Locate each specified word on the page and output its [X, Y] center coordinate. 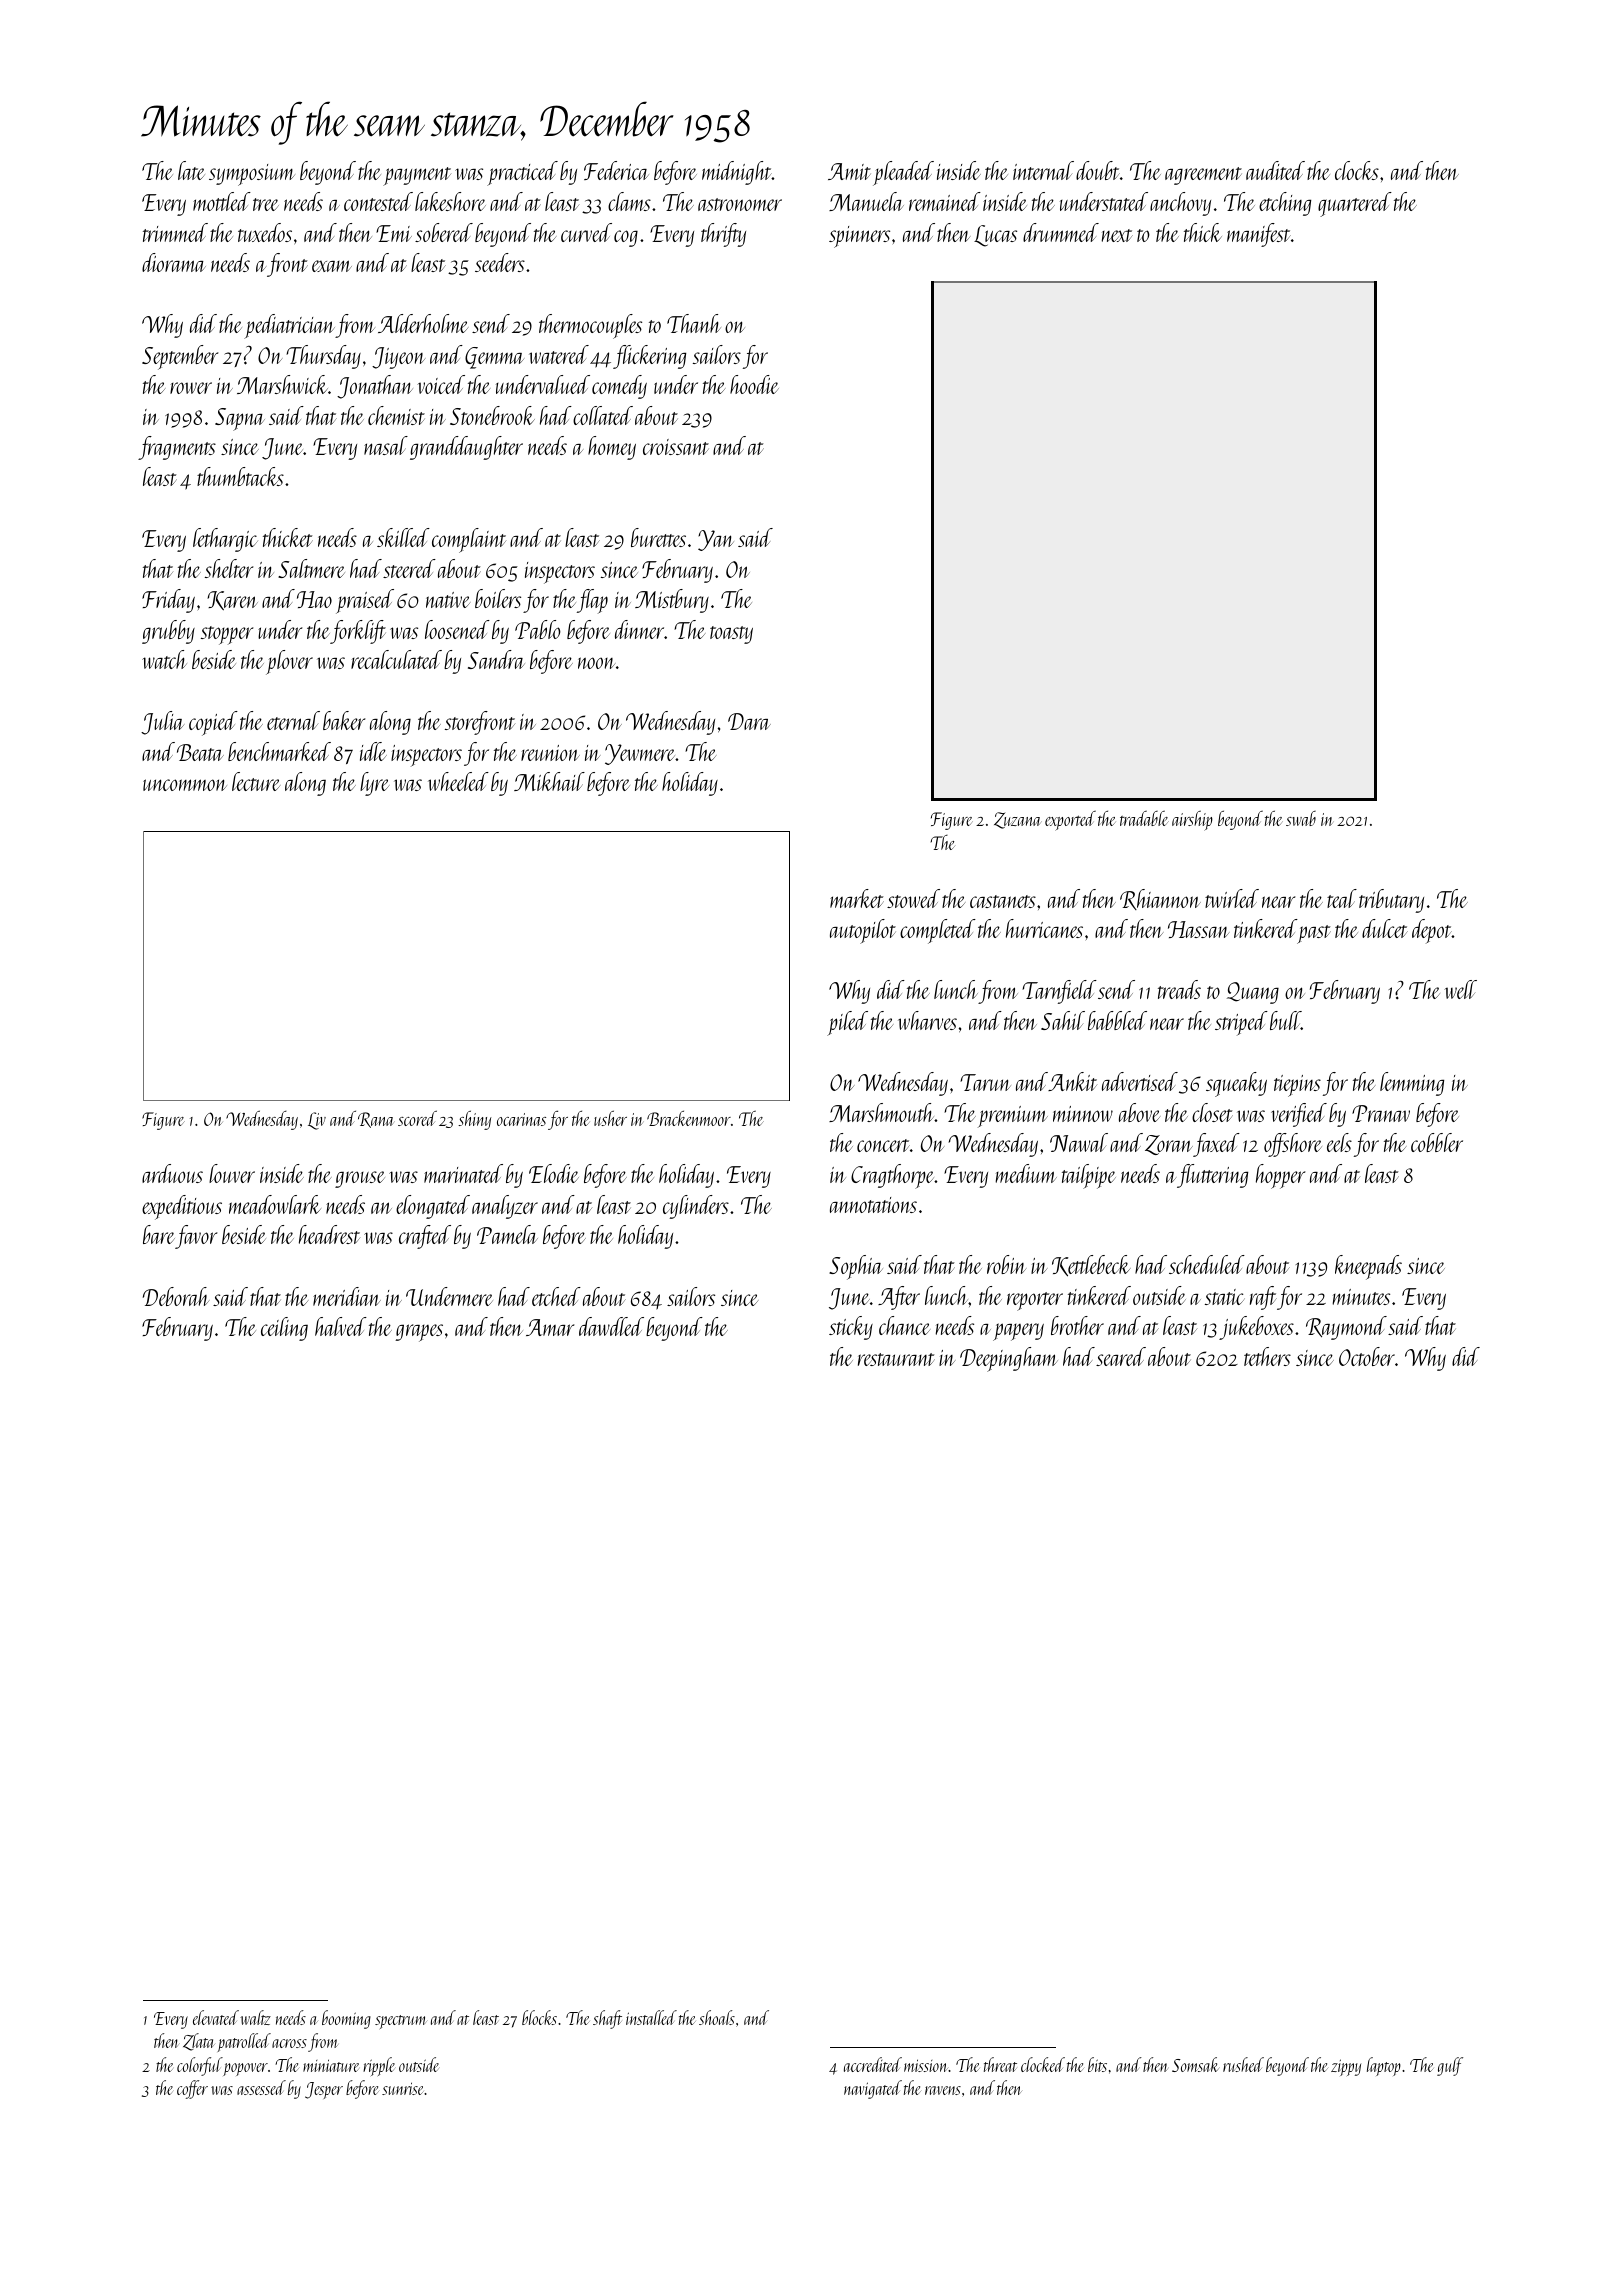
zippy [1346, 2067]
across [289, 2043]
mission [926, 2065]
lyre [374, 784]
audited [1275, 170]
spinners [859, 237]
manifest [1259, 235]
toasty [731, 635]
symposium [252, 175]
